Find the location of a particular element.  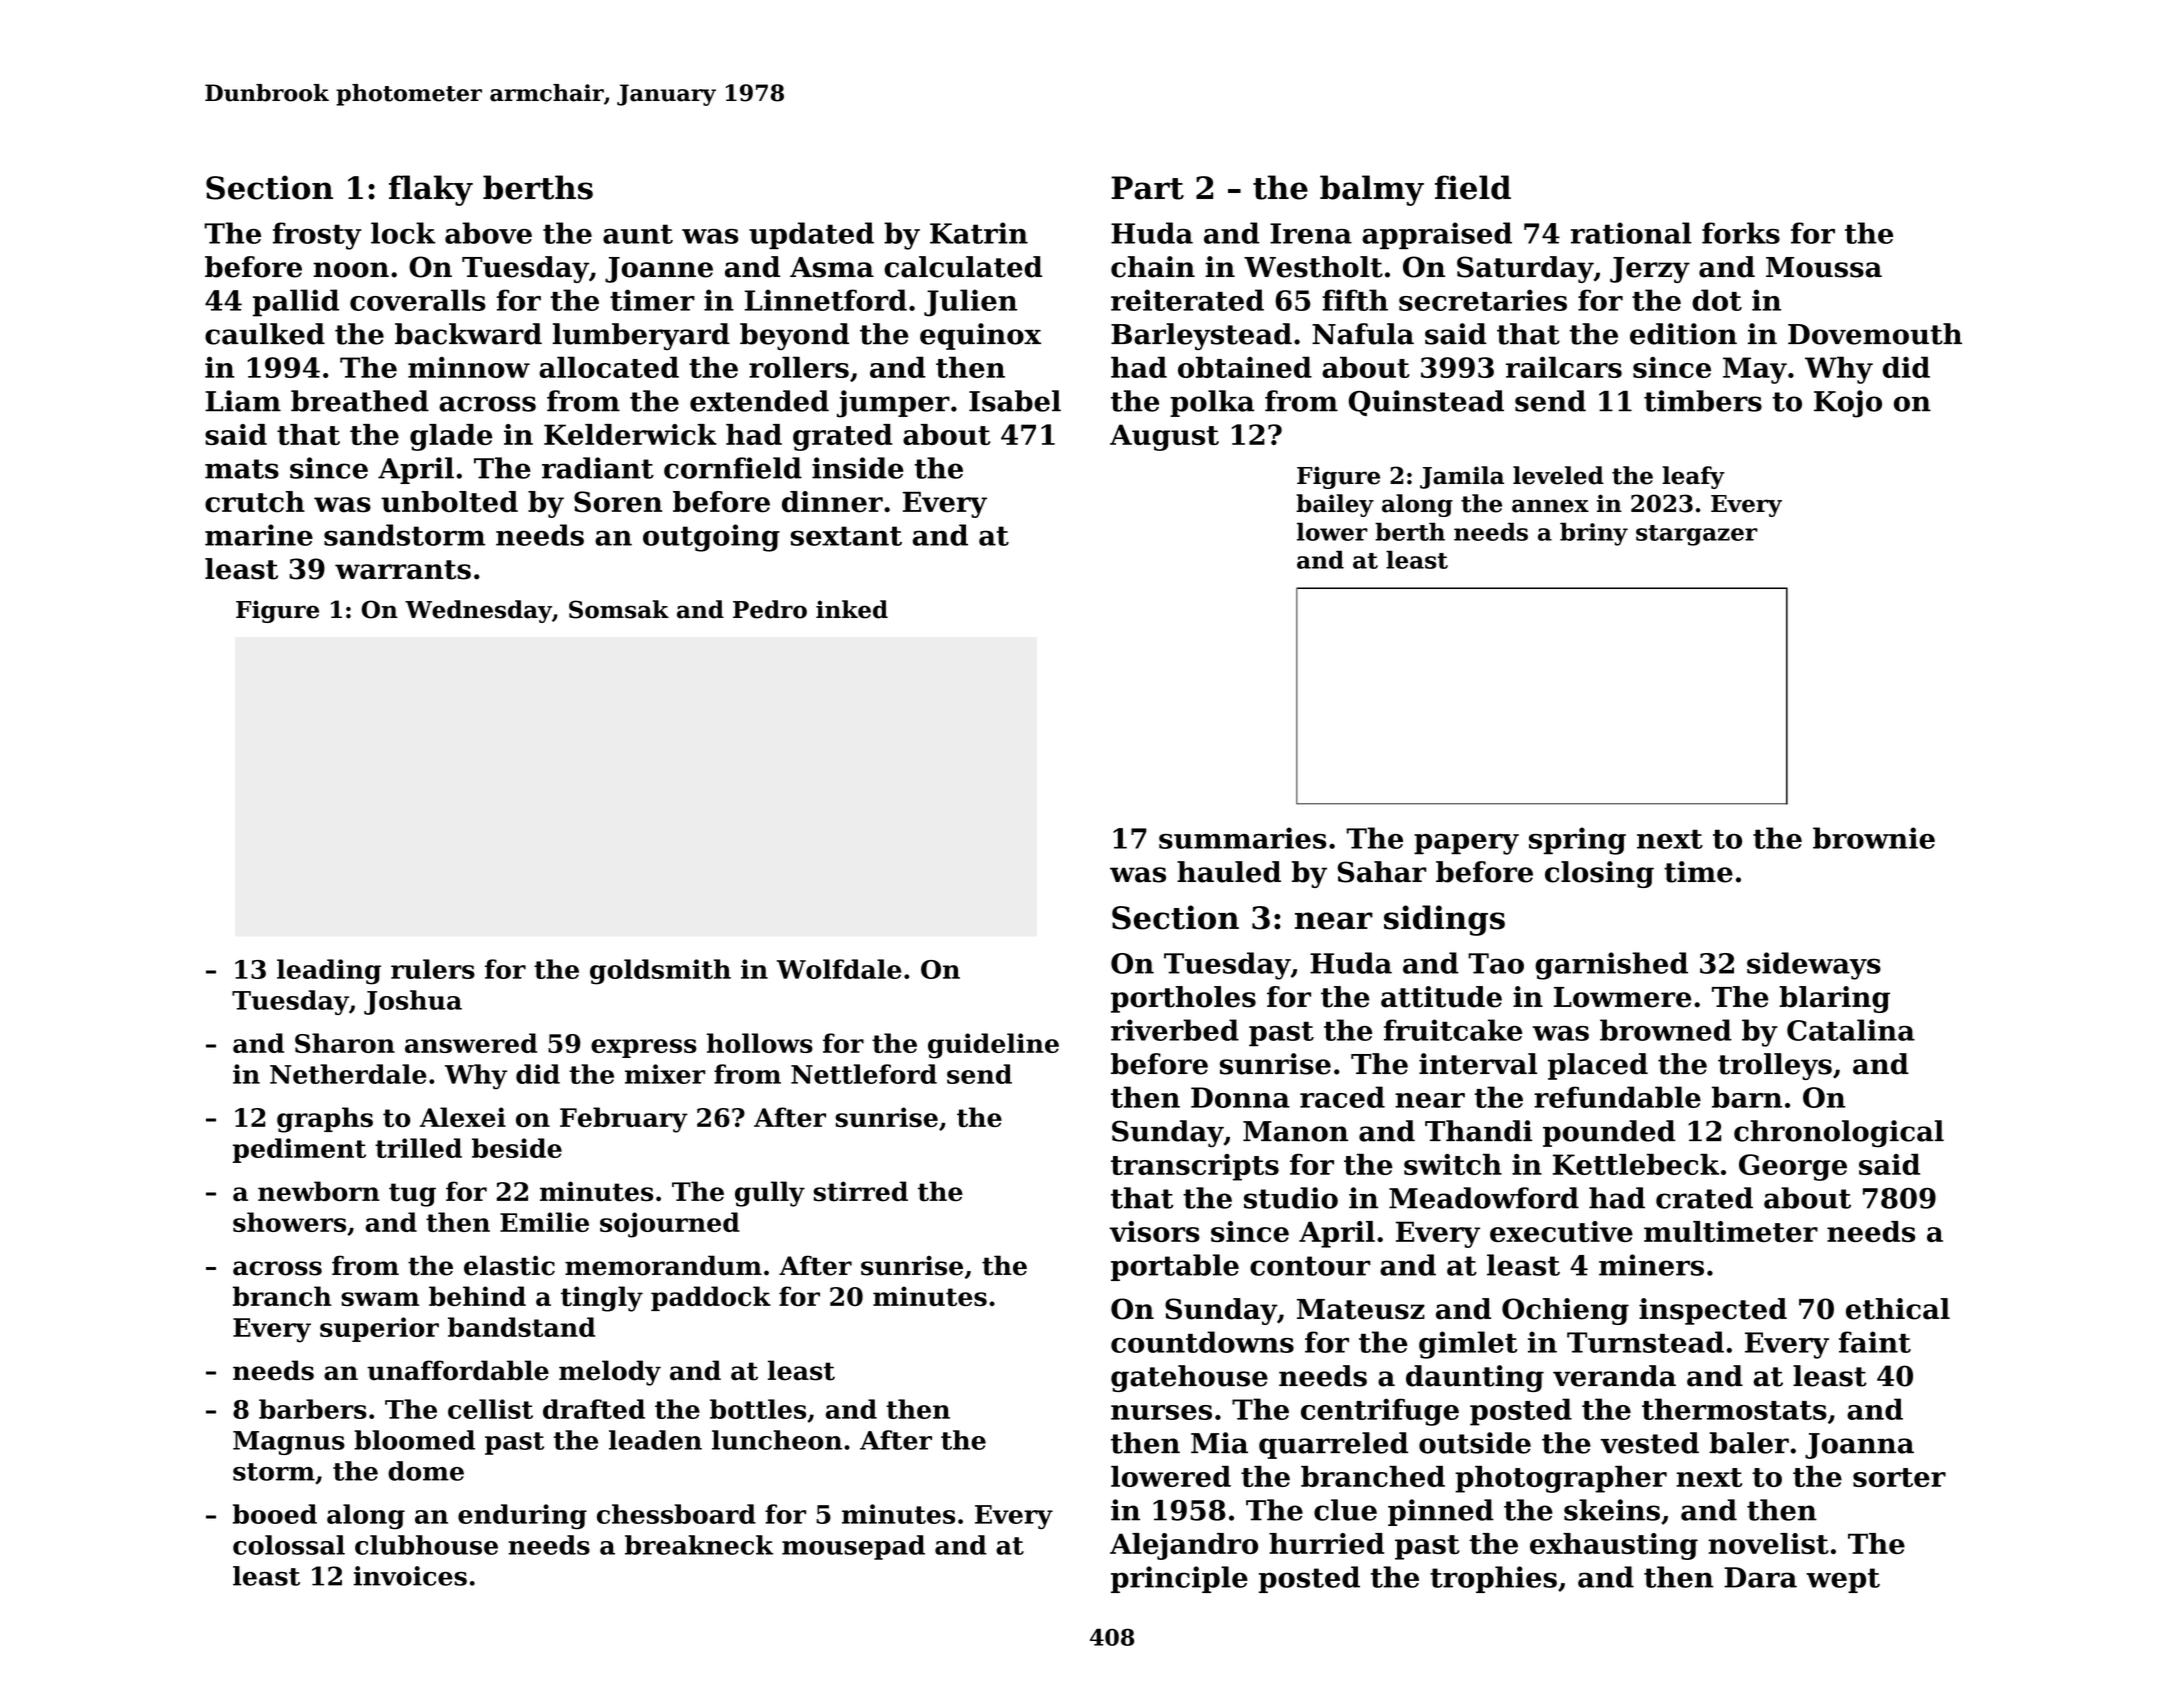

briny is located at coordinates (1594, 534).
